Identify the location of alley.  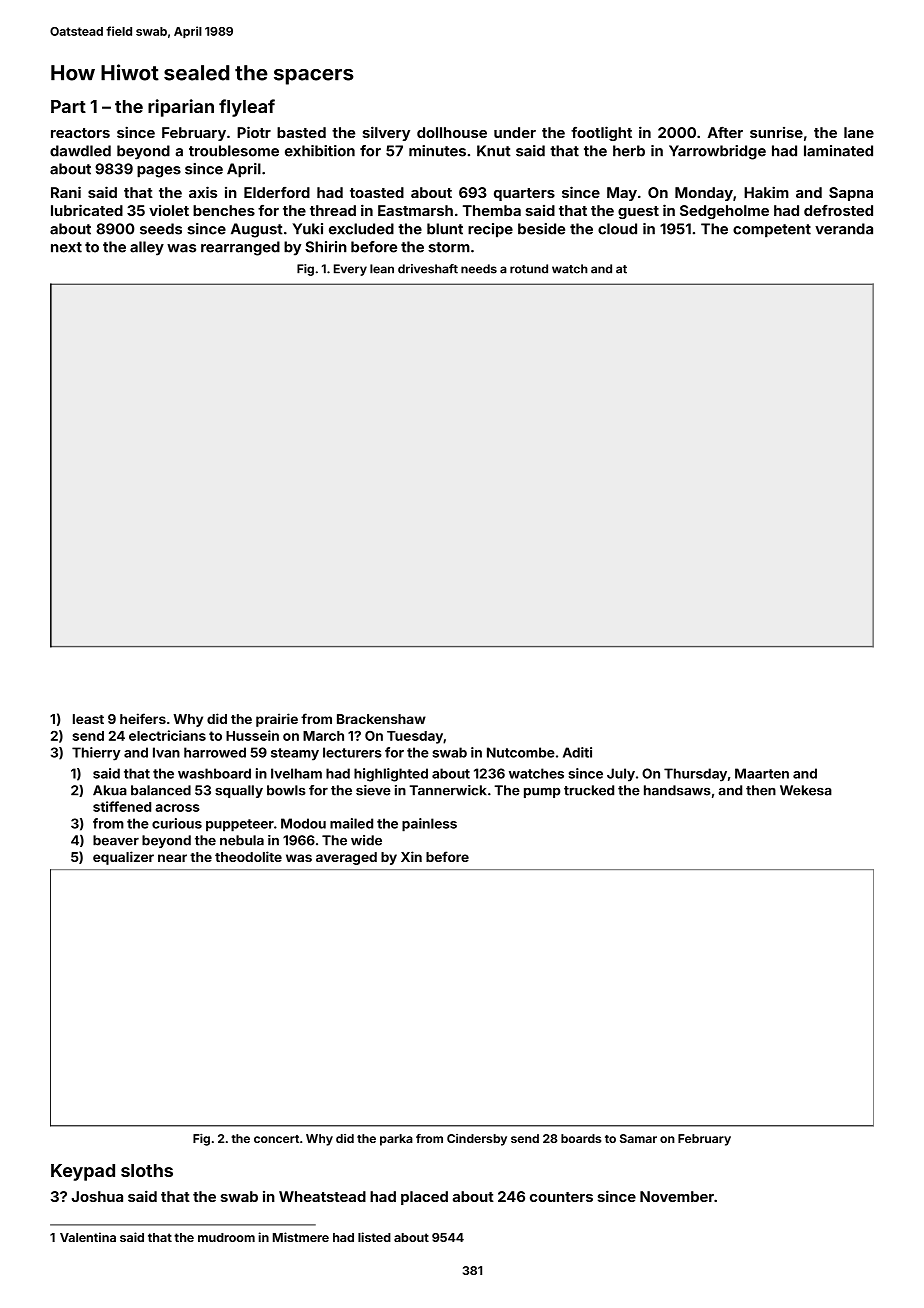
(147, 248).
